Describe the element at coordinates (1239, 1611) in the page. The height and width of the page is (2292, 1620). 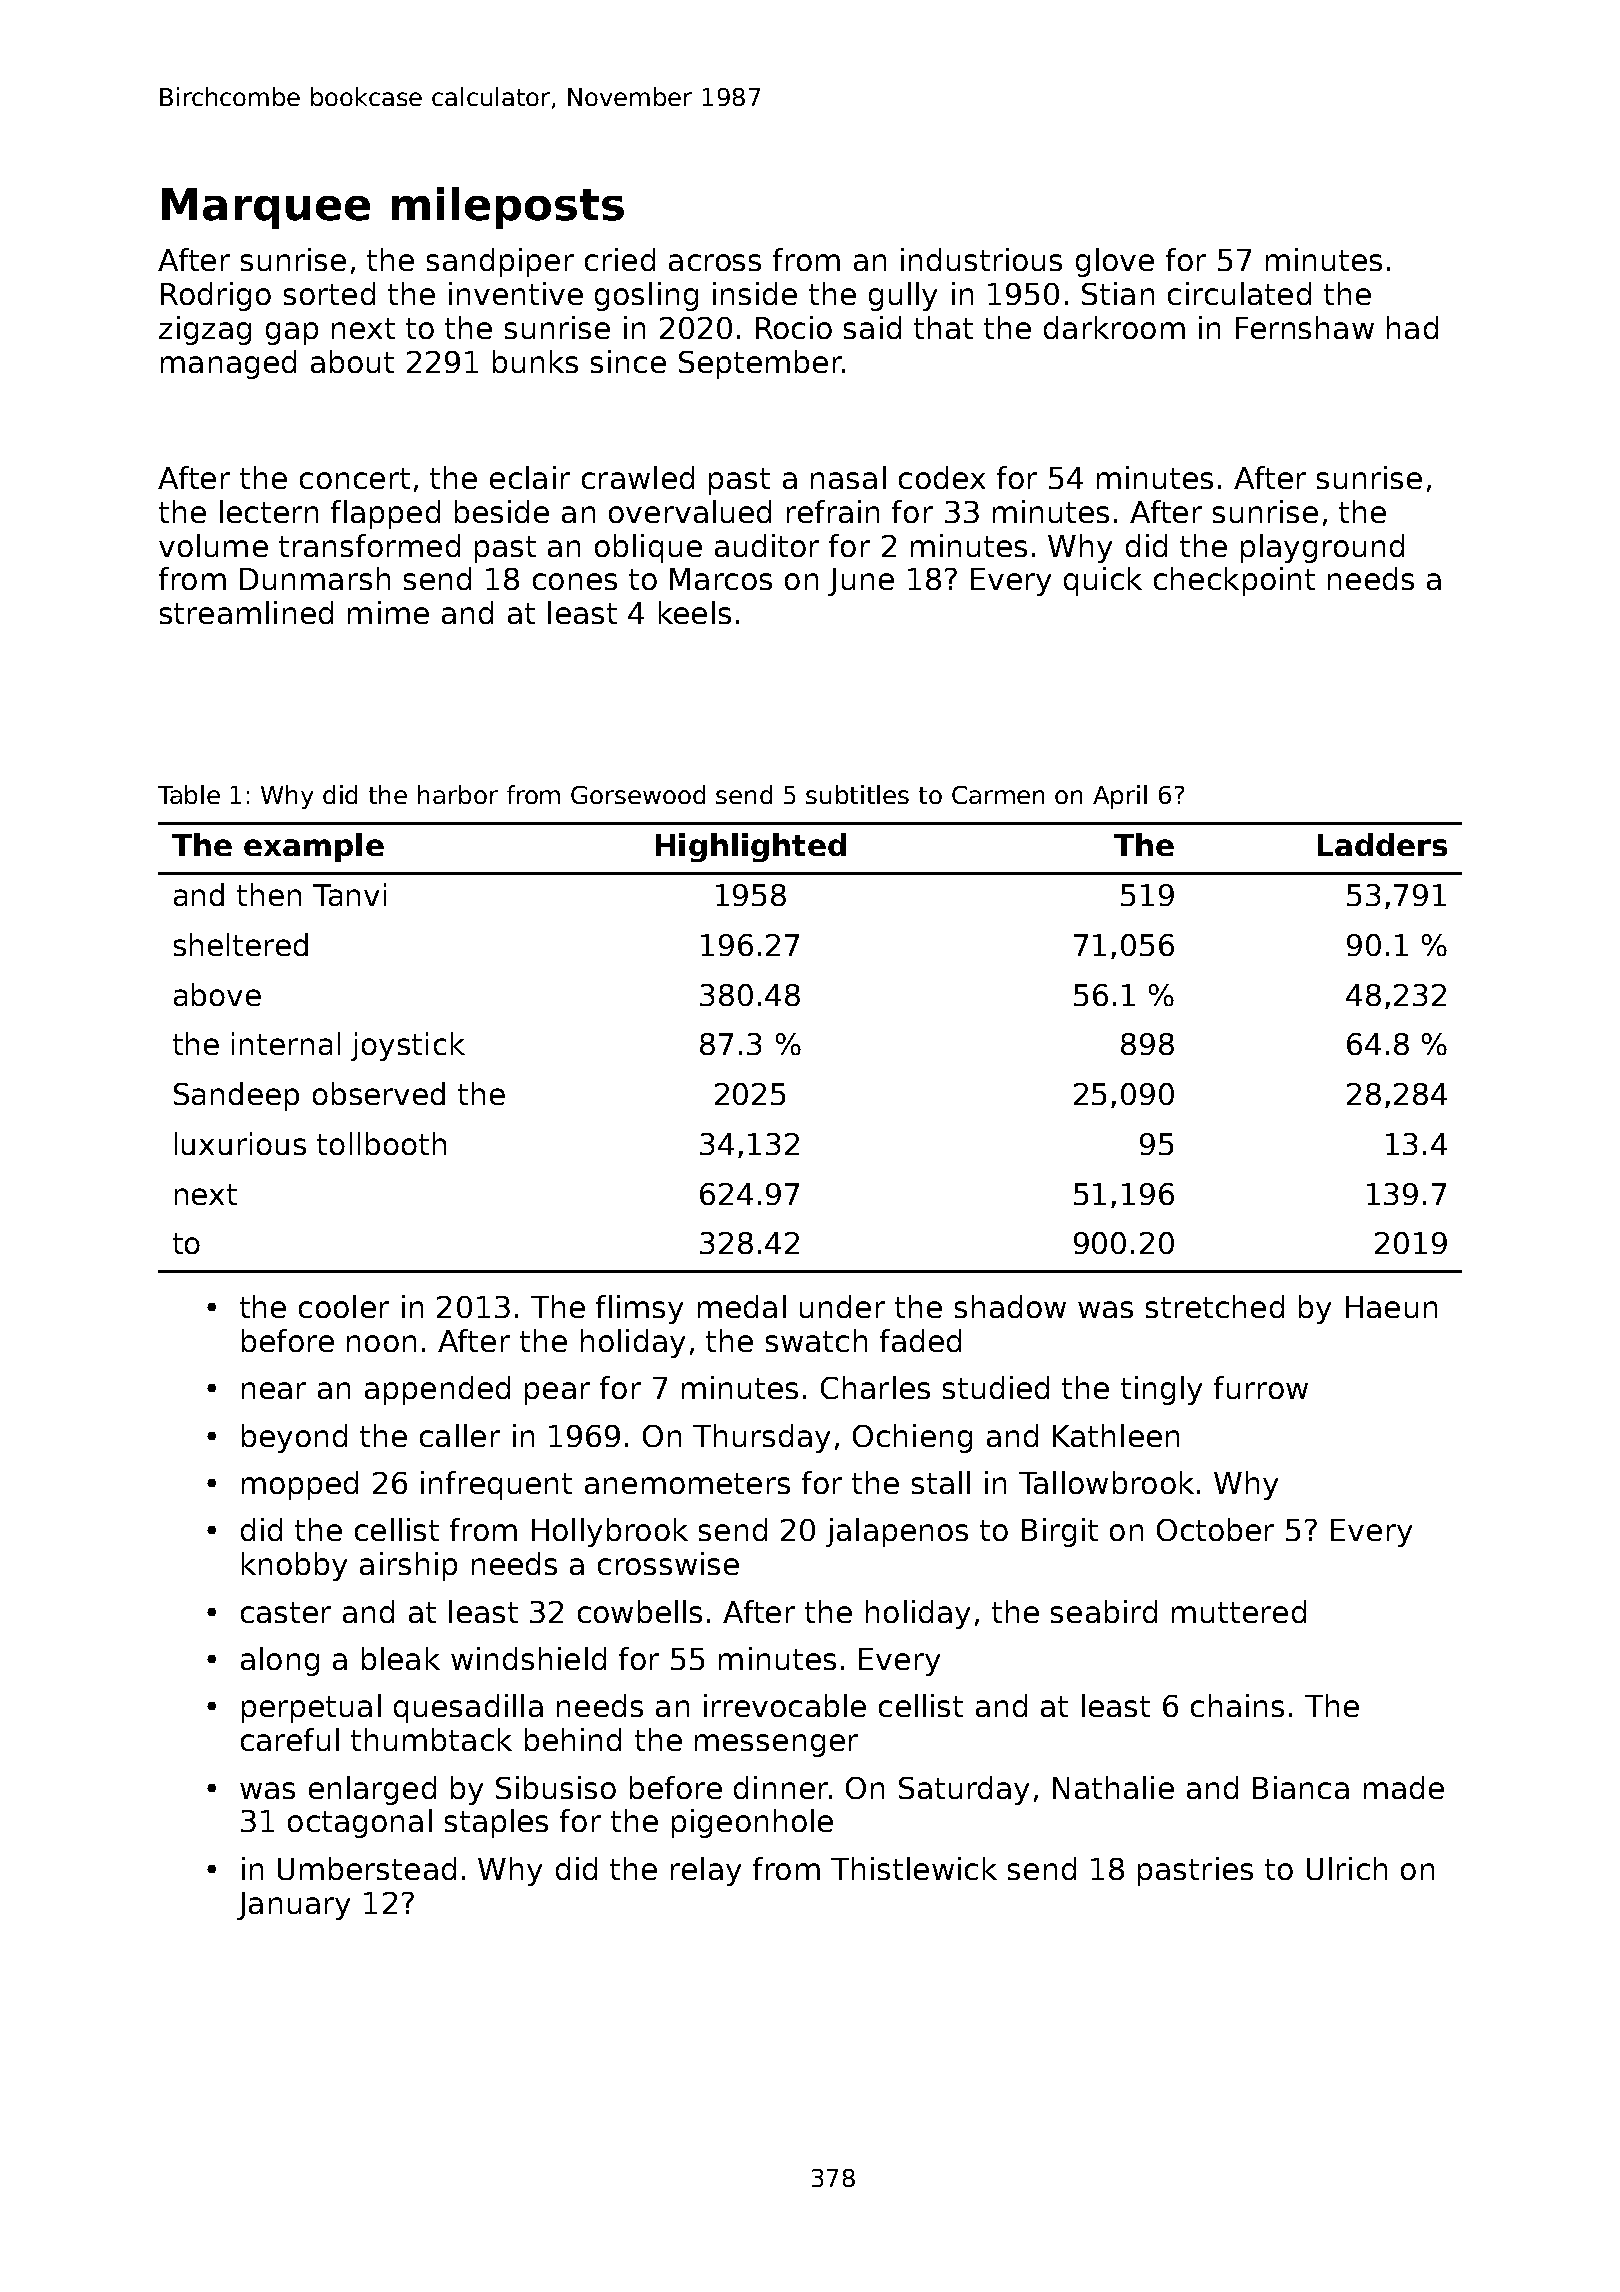
I see `muttered` at that location.
